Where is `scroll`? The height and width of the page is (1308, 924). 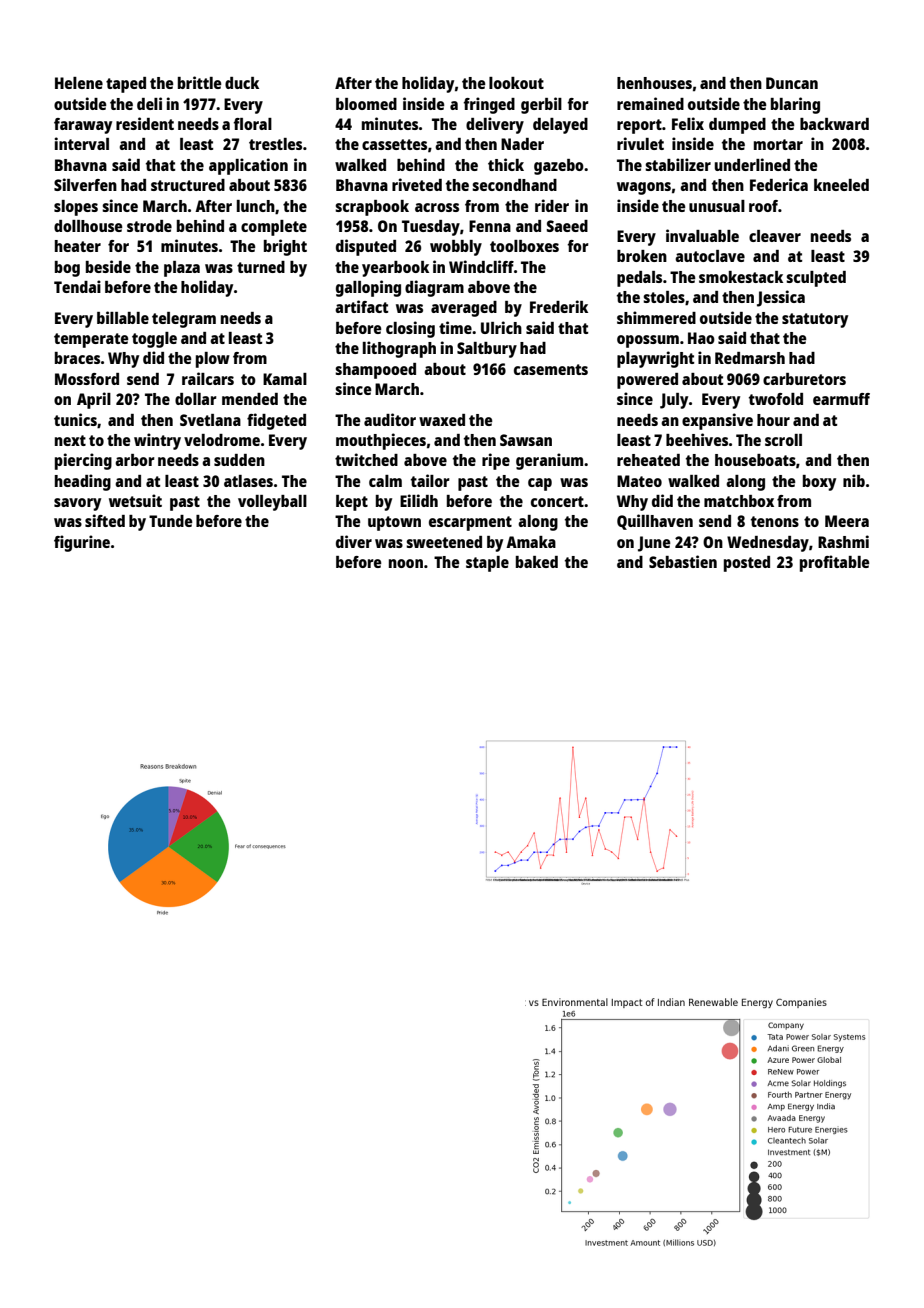
scroll is located at coordinates (783, 440).
